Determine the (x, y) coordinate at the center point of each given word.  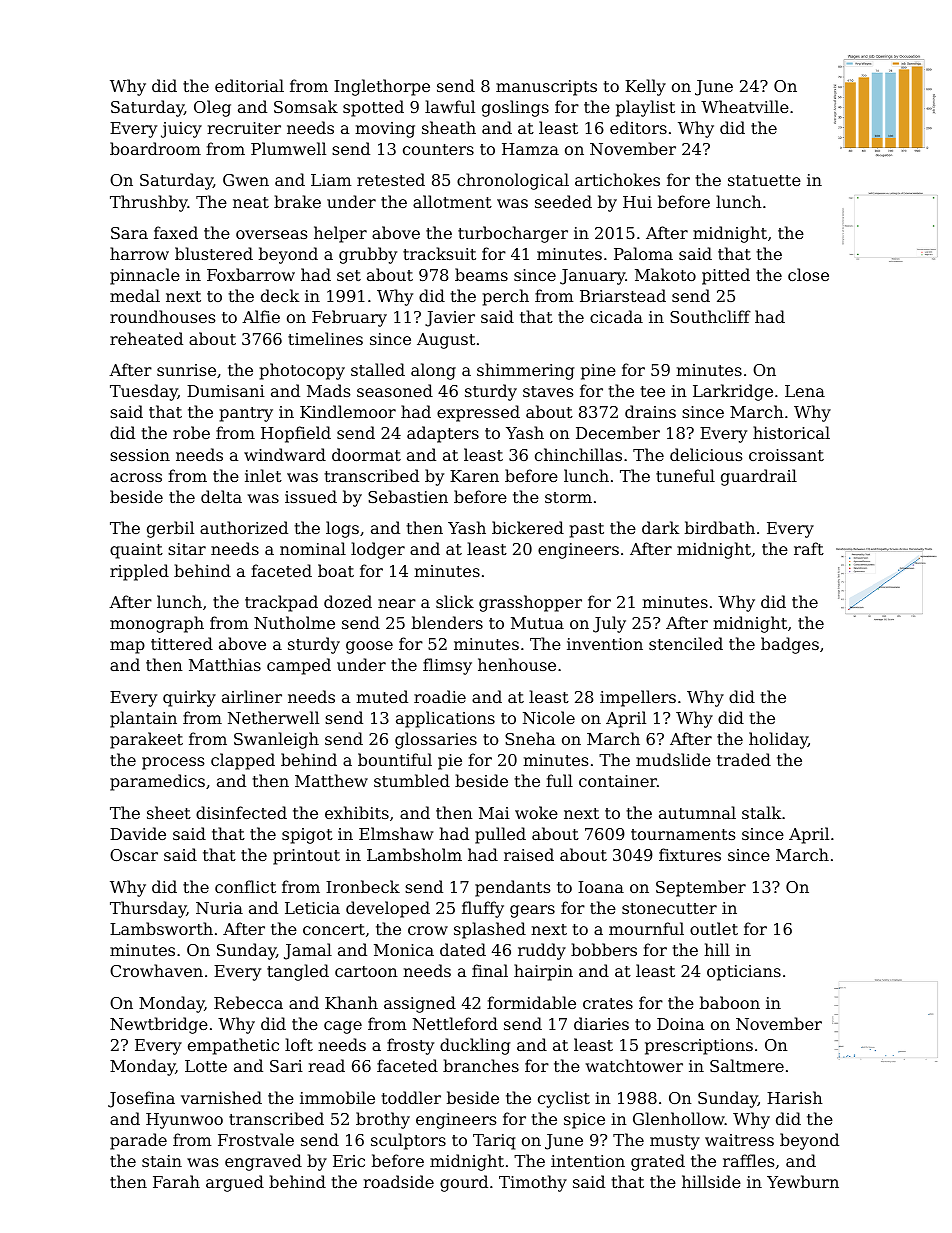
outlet (714, 928)
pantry (246, 414)
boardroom (155, 148)
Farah (176, 1181)
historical (791, 432)
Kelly (645, 87)
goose (369, 647)
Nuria (219, 908)
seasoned (395, 390)
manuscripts (546, 88)
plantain (143, 719)
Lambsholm (414, 854)
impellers (638, 698)
